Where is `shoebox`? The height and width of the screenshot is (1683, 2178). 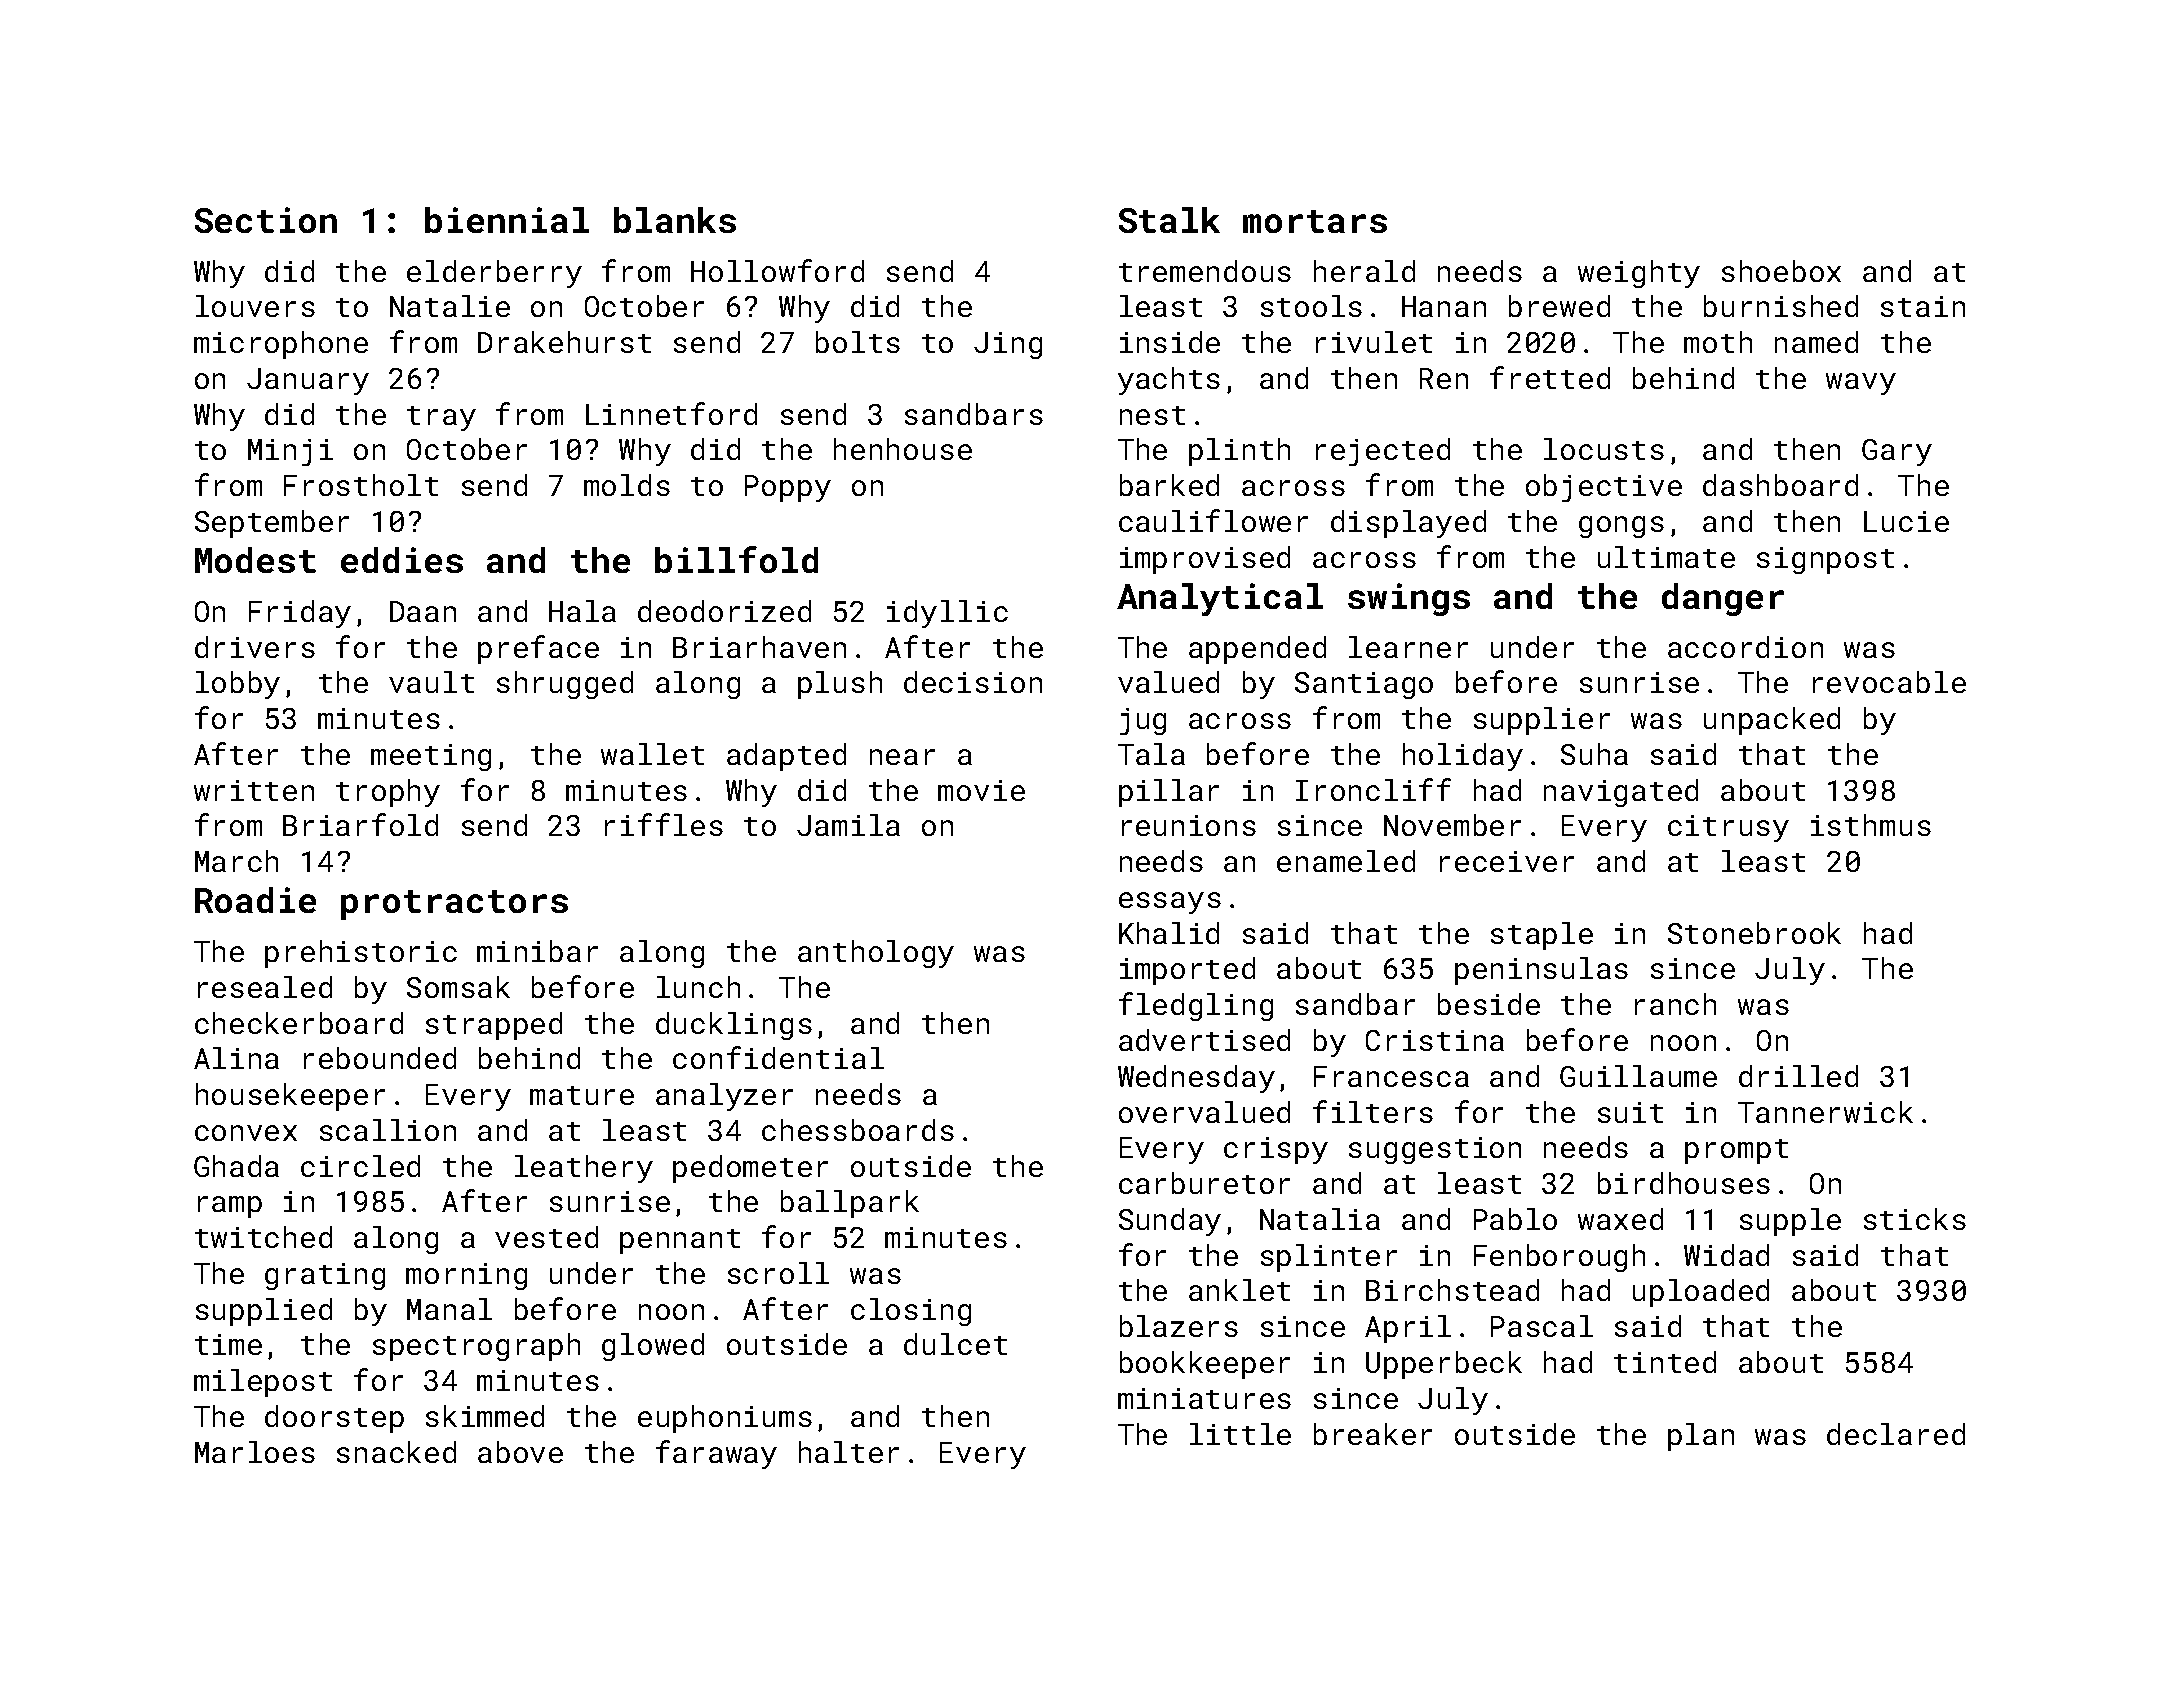 shoebox is located at coordinates (1781, 271).
